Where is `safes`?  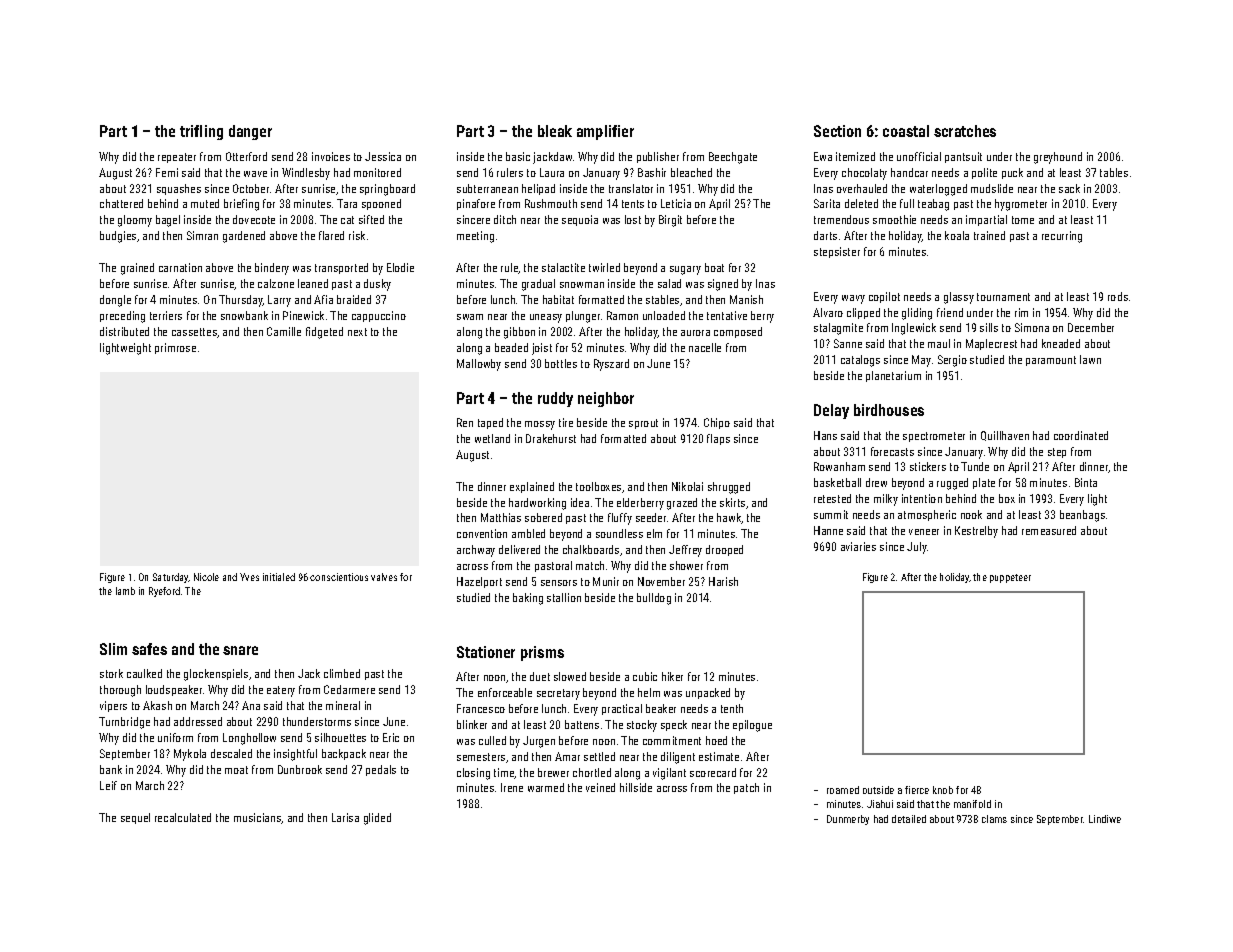 safes is located at coordinates (149, 649).
